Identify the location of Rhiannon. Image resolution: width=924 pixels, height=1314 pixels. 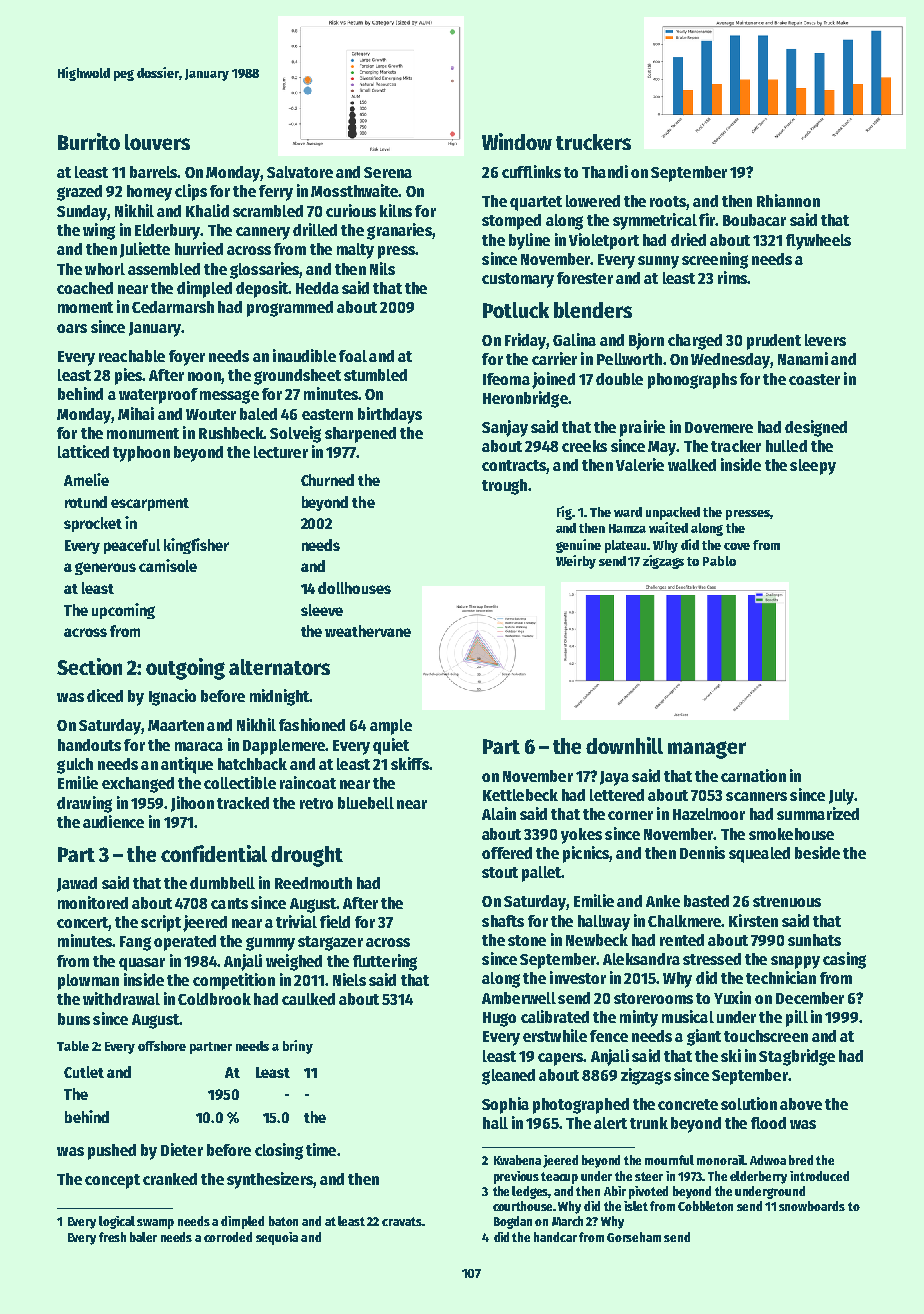
(788, 200).
